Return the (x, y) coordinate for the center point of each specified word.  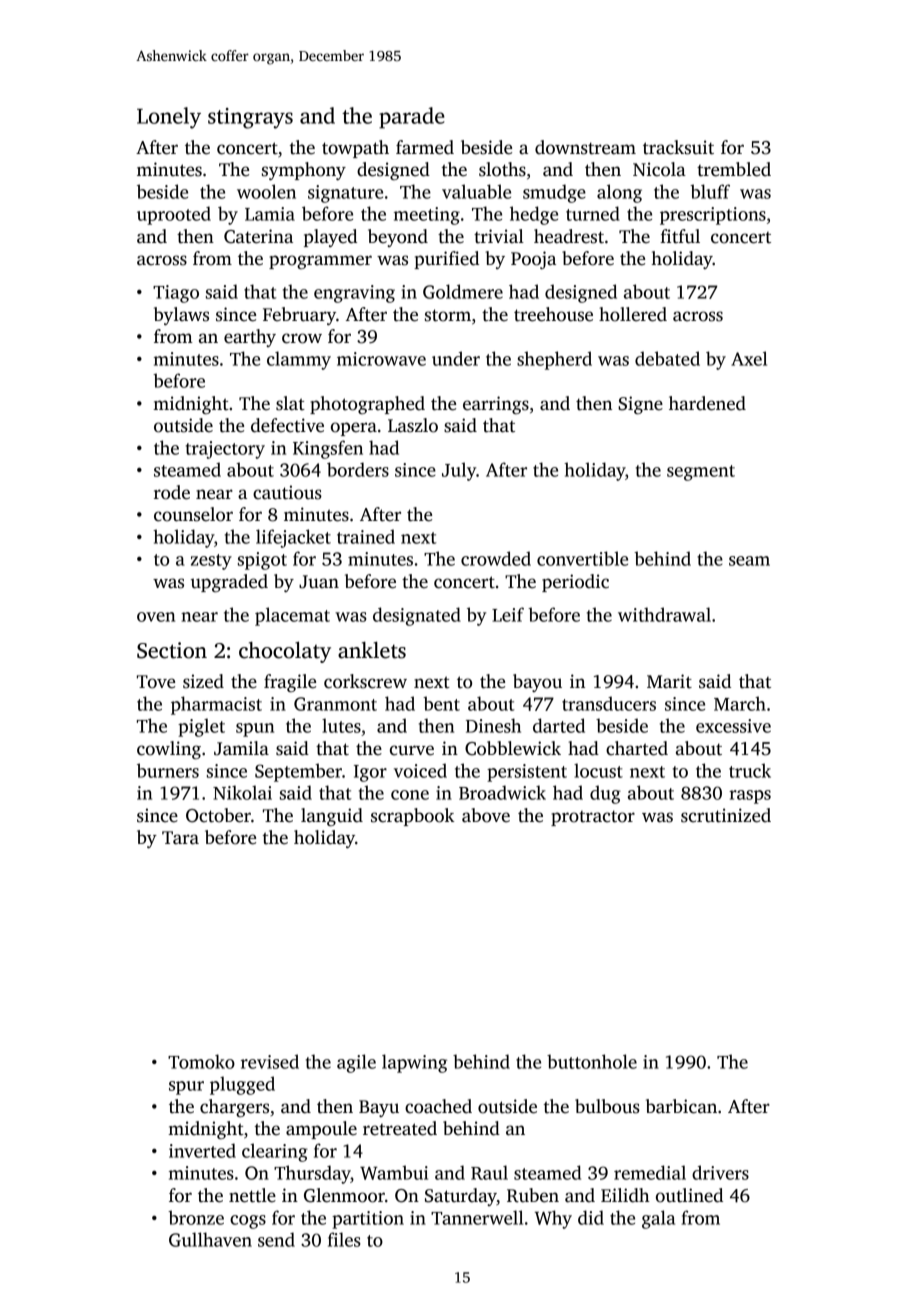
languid (332, 817)
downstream (585, 147)
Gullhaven (210, 1239)
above (486, 815)
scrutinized (726, 815)
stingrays (250, 118)
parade (412, 118)
